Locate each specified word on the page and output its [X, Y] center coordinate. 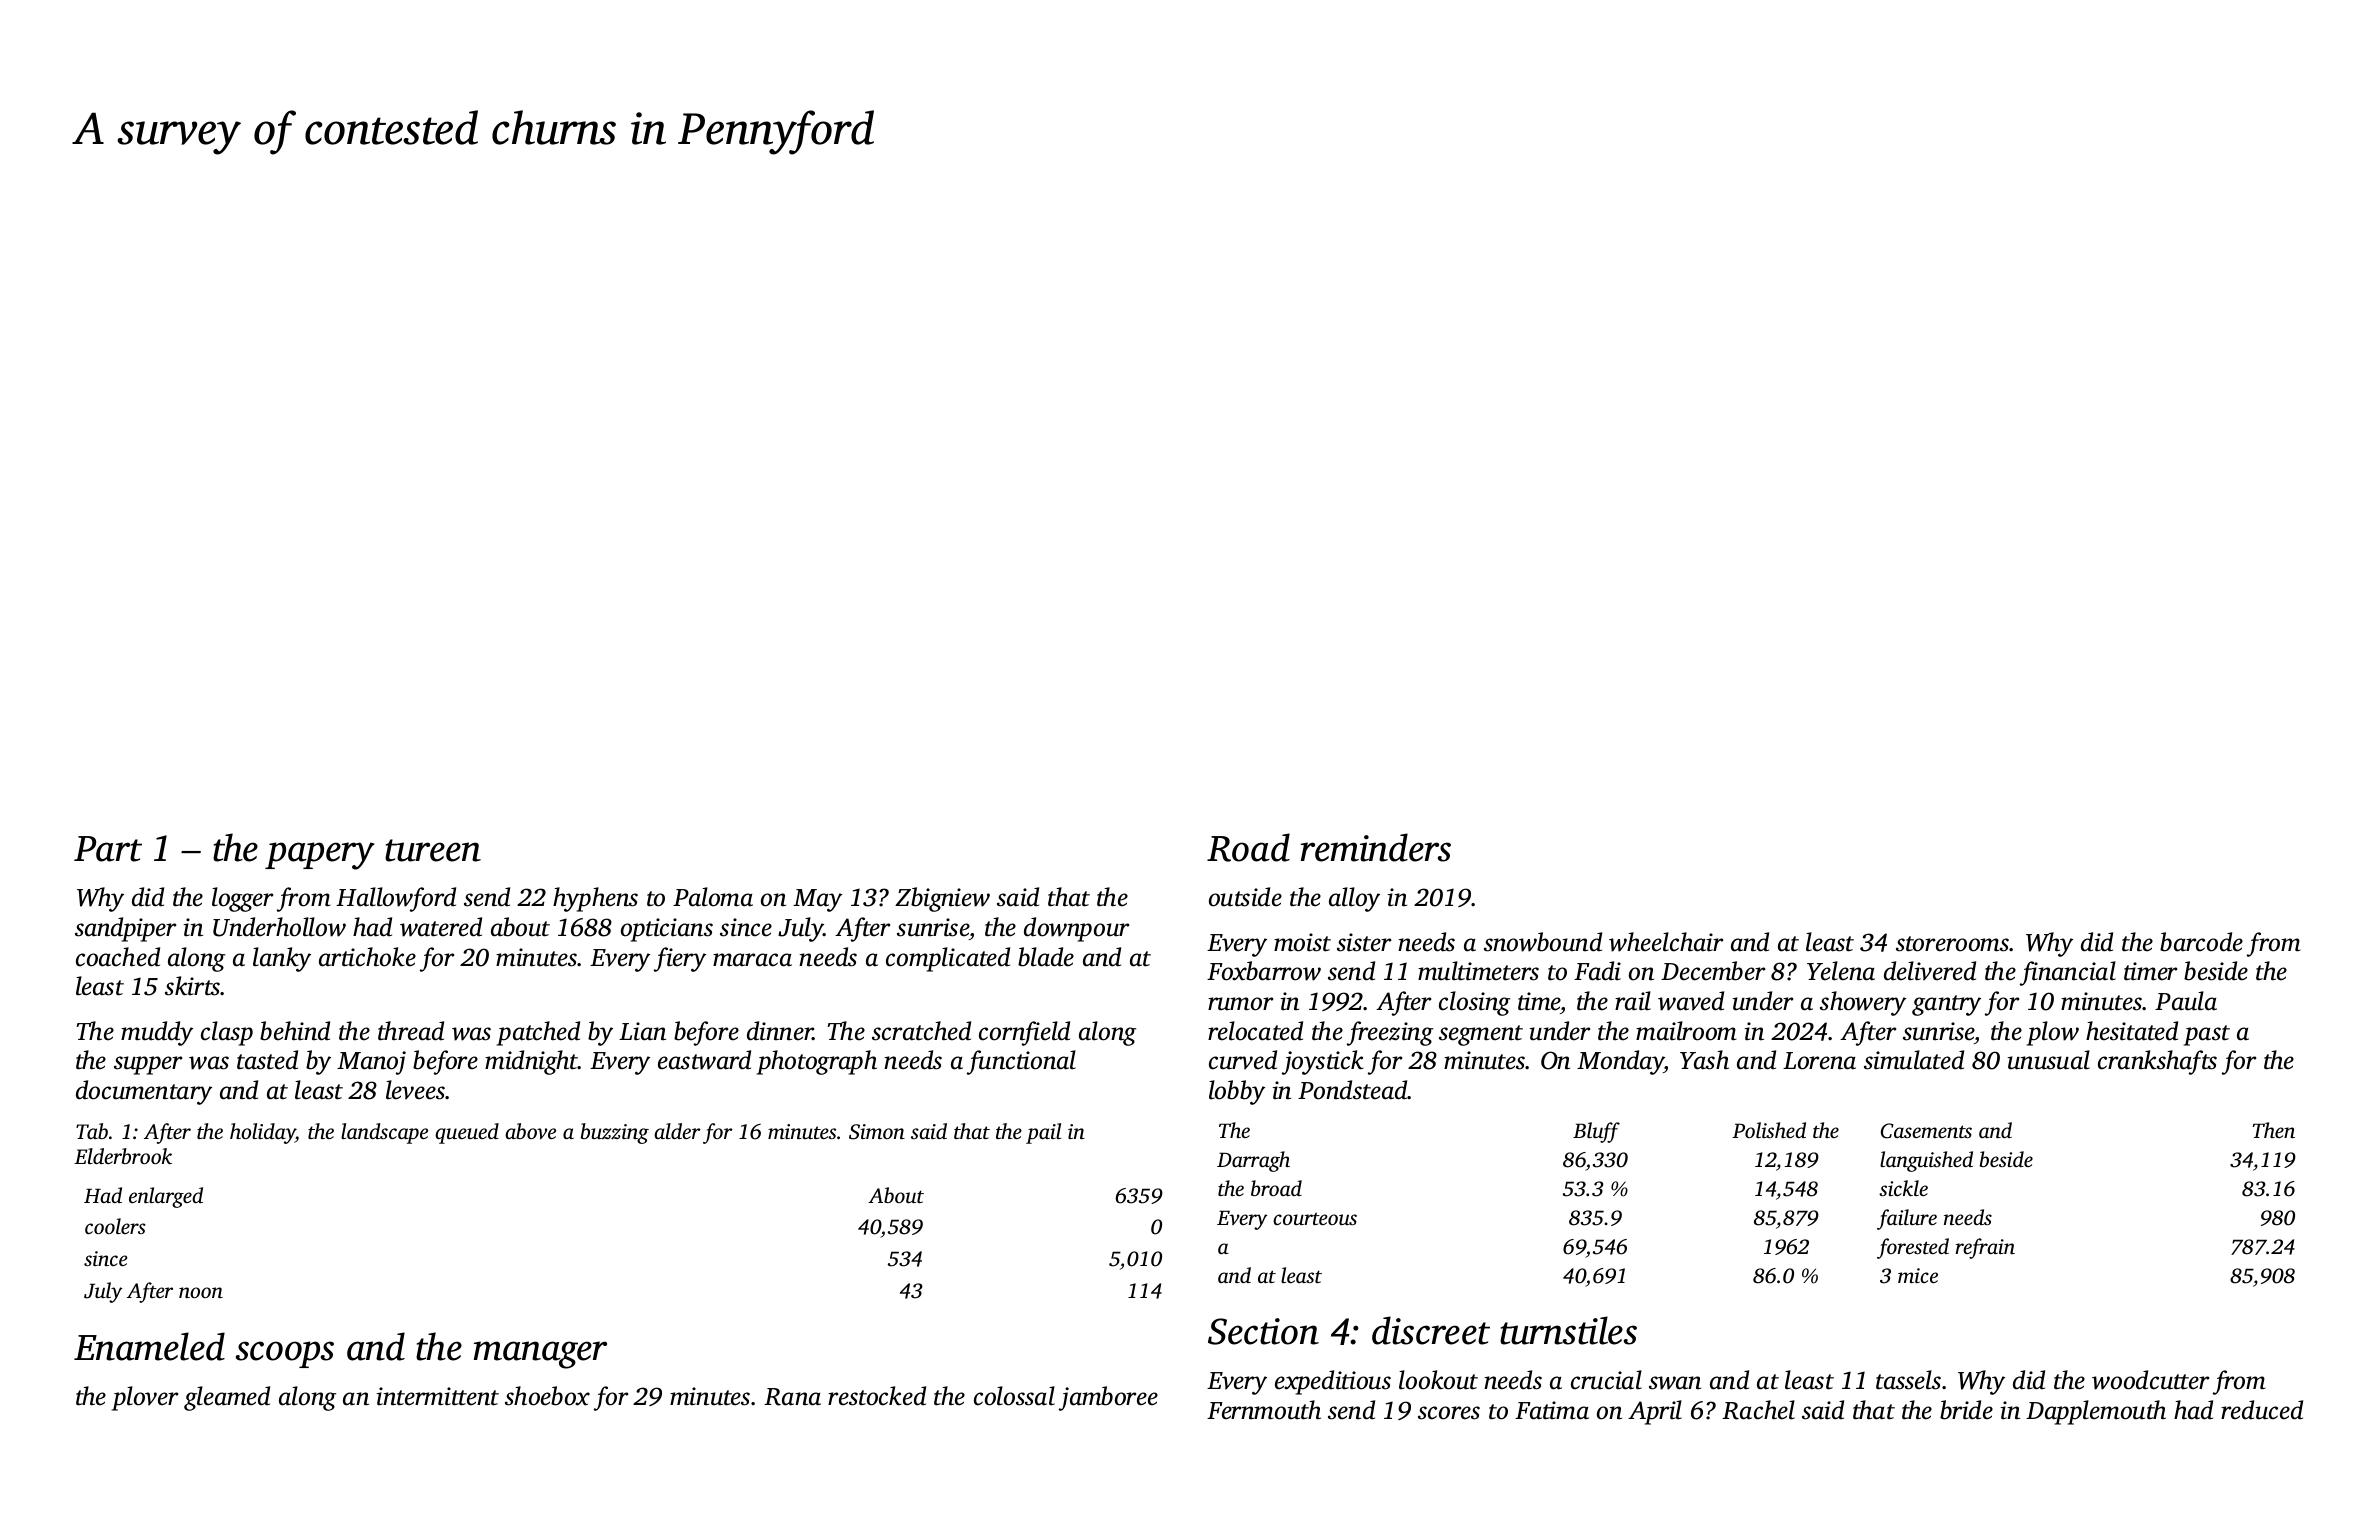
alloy [1354, 899]
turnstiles [1568, 1330]
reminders [1376, 847]
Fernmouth [1264, 1410]
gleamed [227, 1398]
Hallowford [396, 899]
